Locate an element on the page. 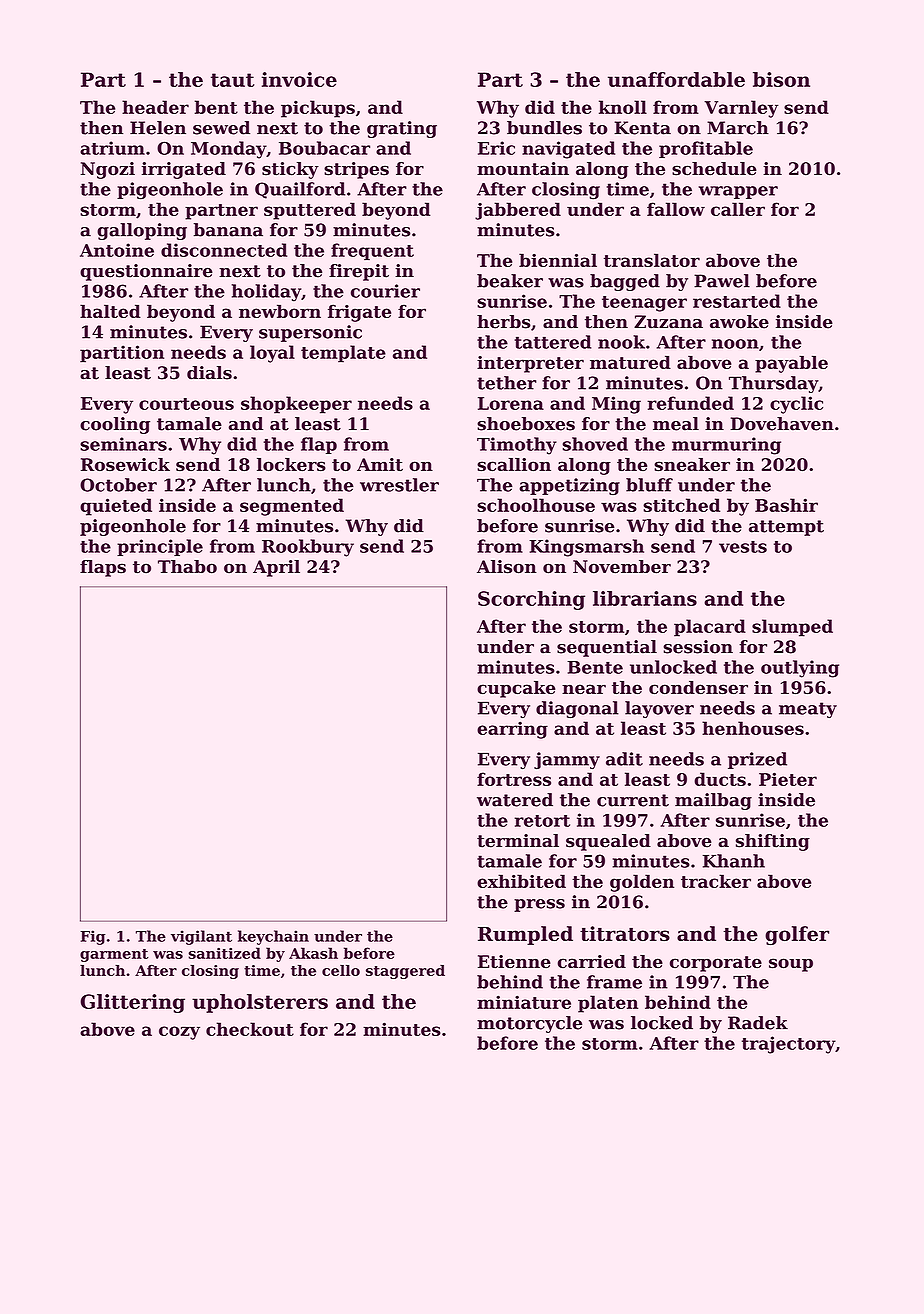 The width and height of the page is (924, 1314). refunded is located at coordinates (690, 403).
